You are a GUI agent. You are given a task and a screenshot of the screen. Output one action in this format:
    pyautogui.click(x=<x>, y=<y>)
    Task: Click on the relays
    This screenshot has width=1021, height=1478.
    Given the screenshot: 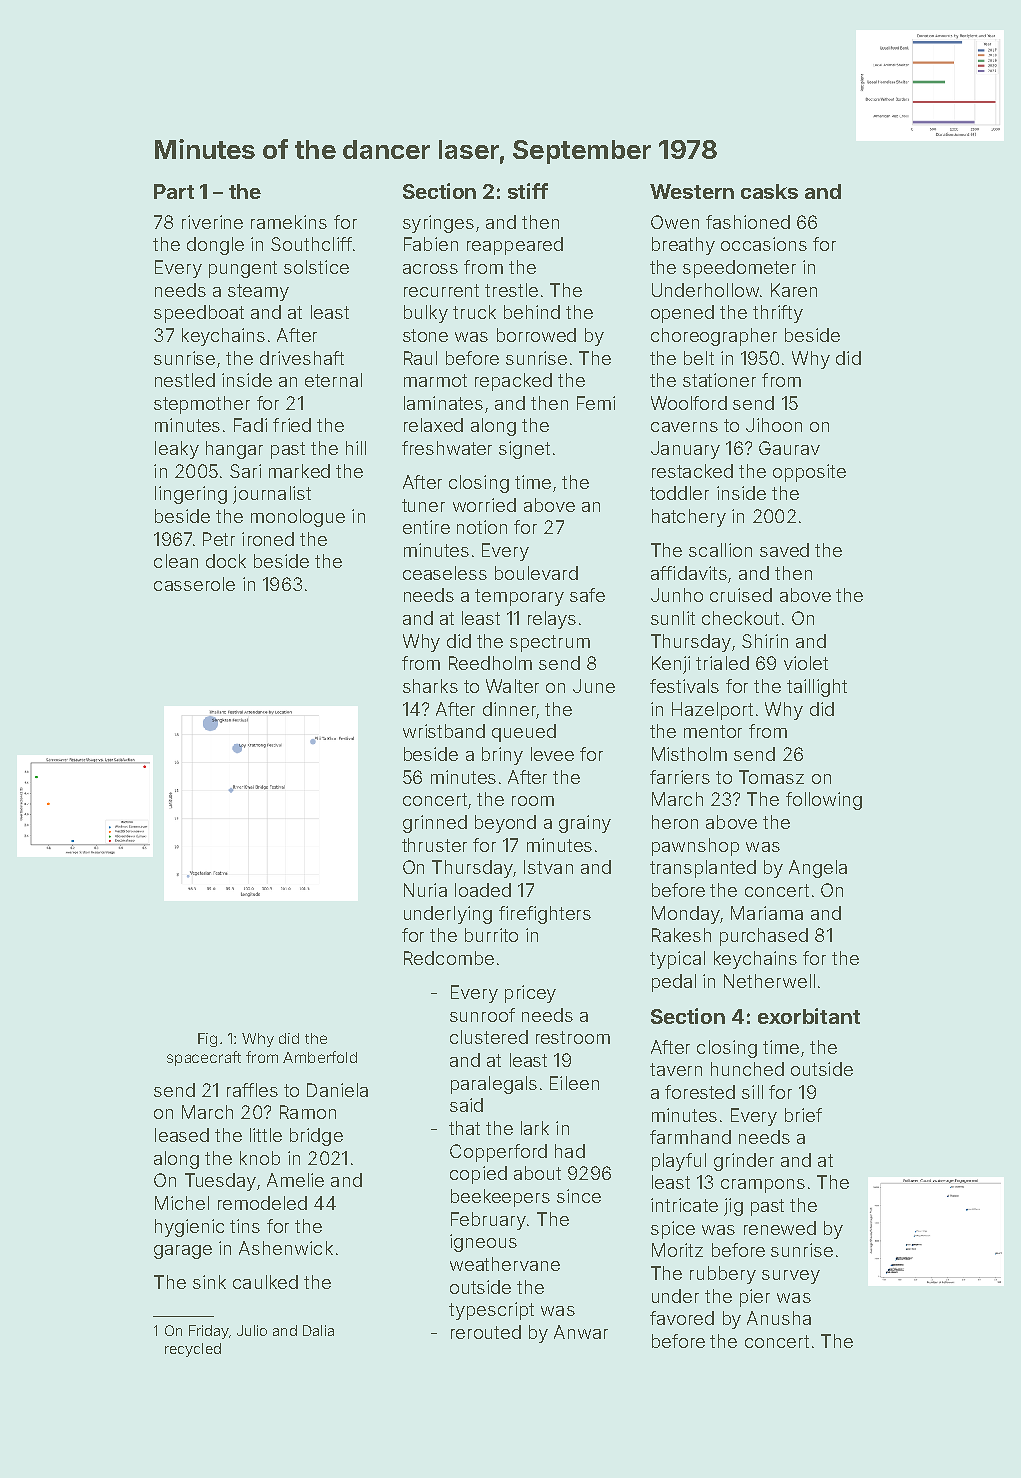 What is the action you would take?
    pyautogui.click(x=552, y=620)
